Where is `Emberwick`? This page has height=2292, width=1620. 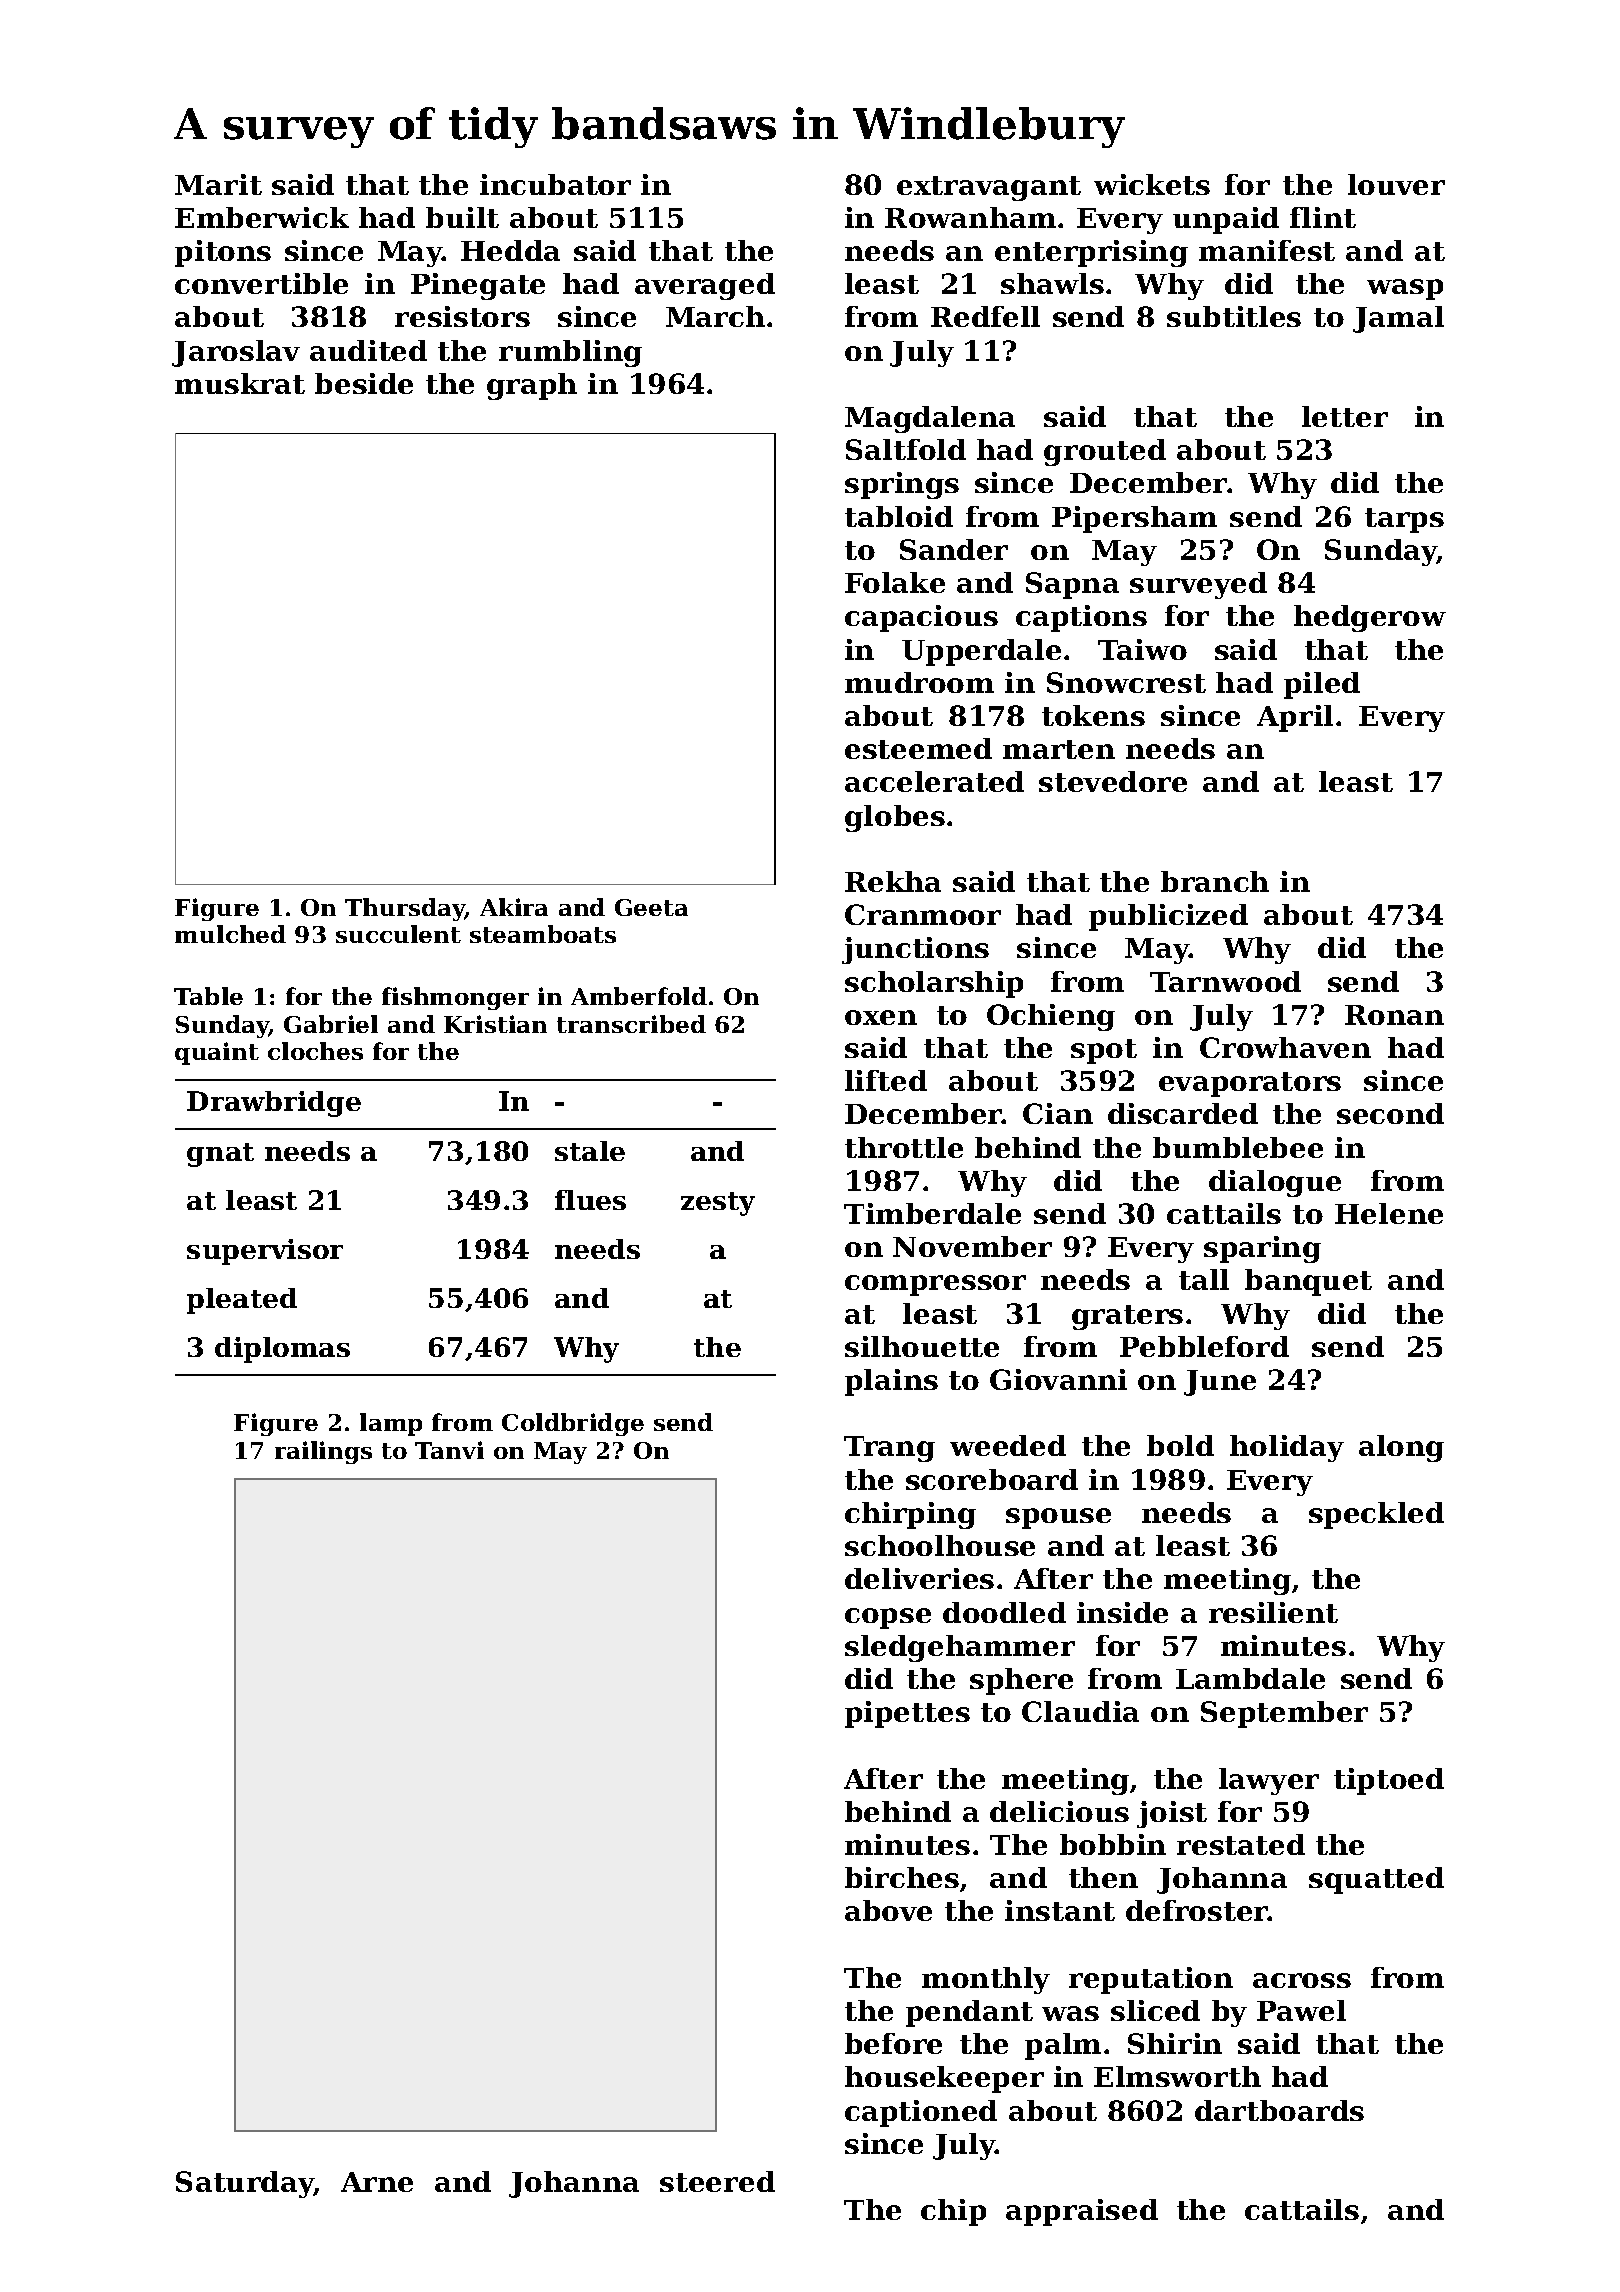
Emberwick is located at coordinates (262, 217).
